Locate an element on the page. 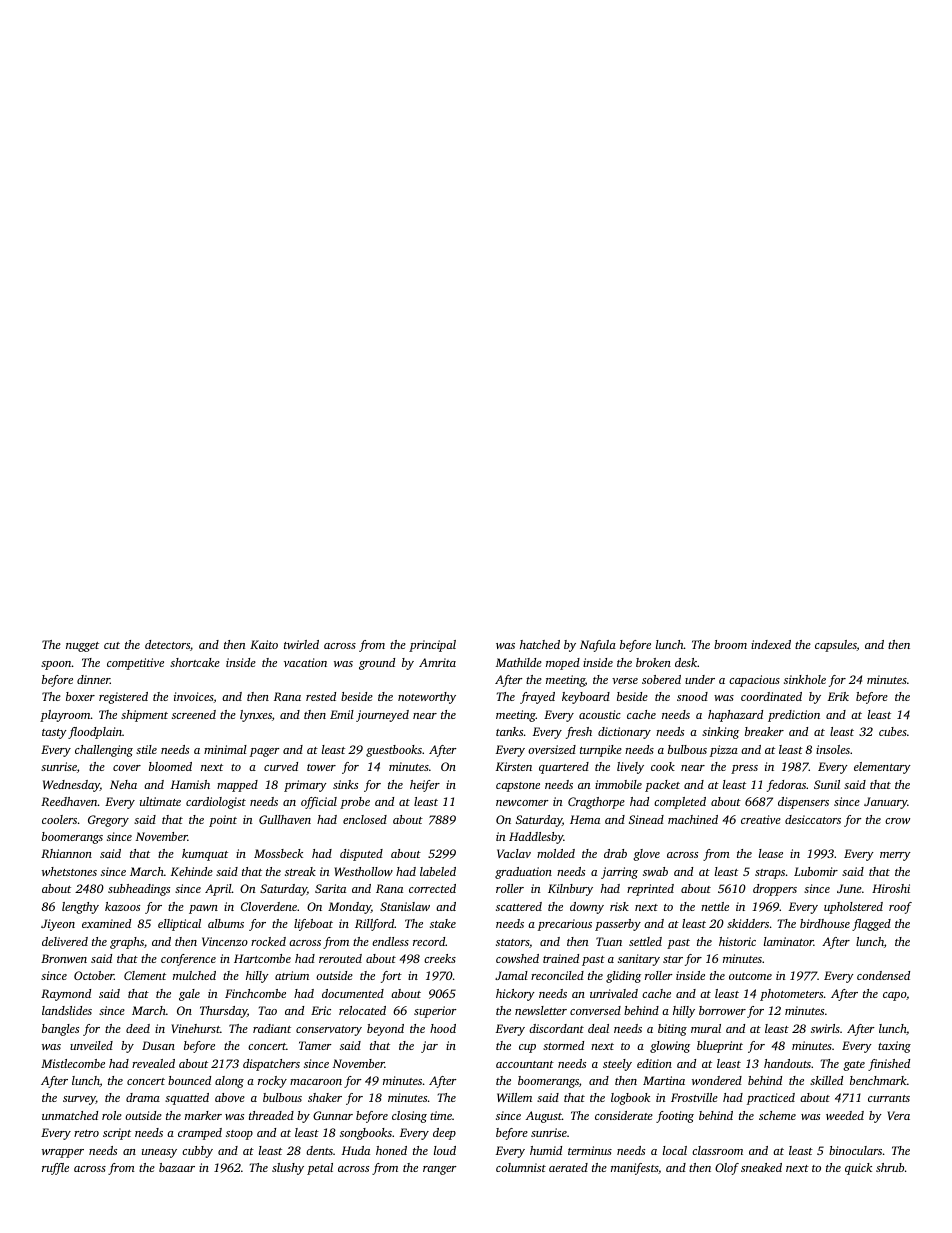 The image size is (952, 1233). bazaar is located at coordinates (177, 1167).
